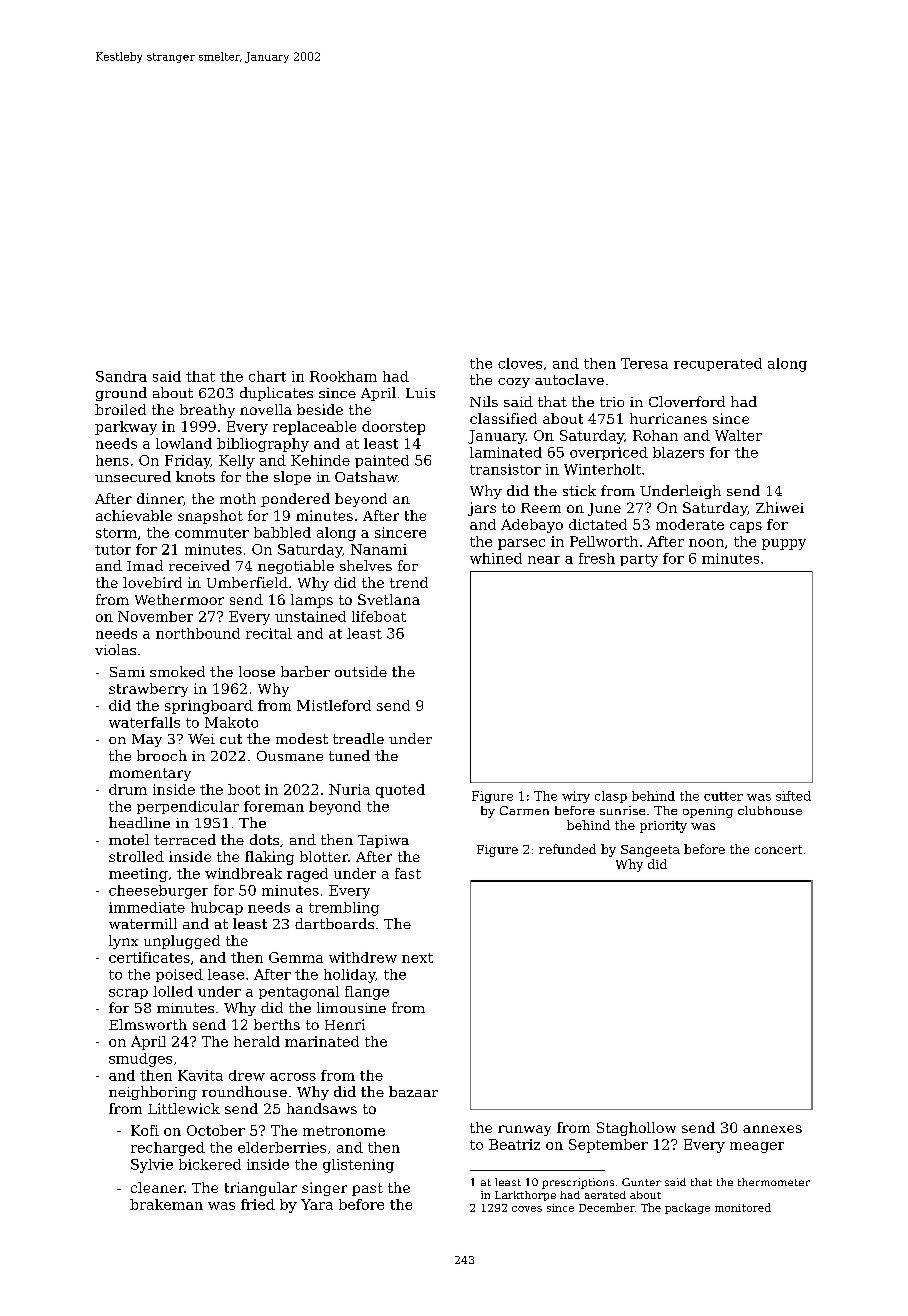 The image size is (908, 1316). I want to click on fried, so click(258, 1204).
